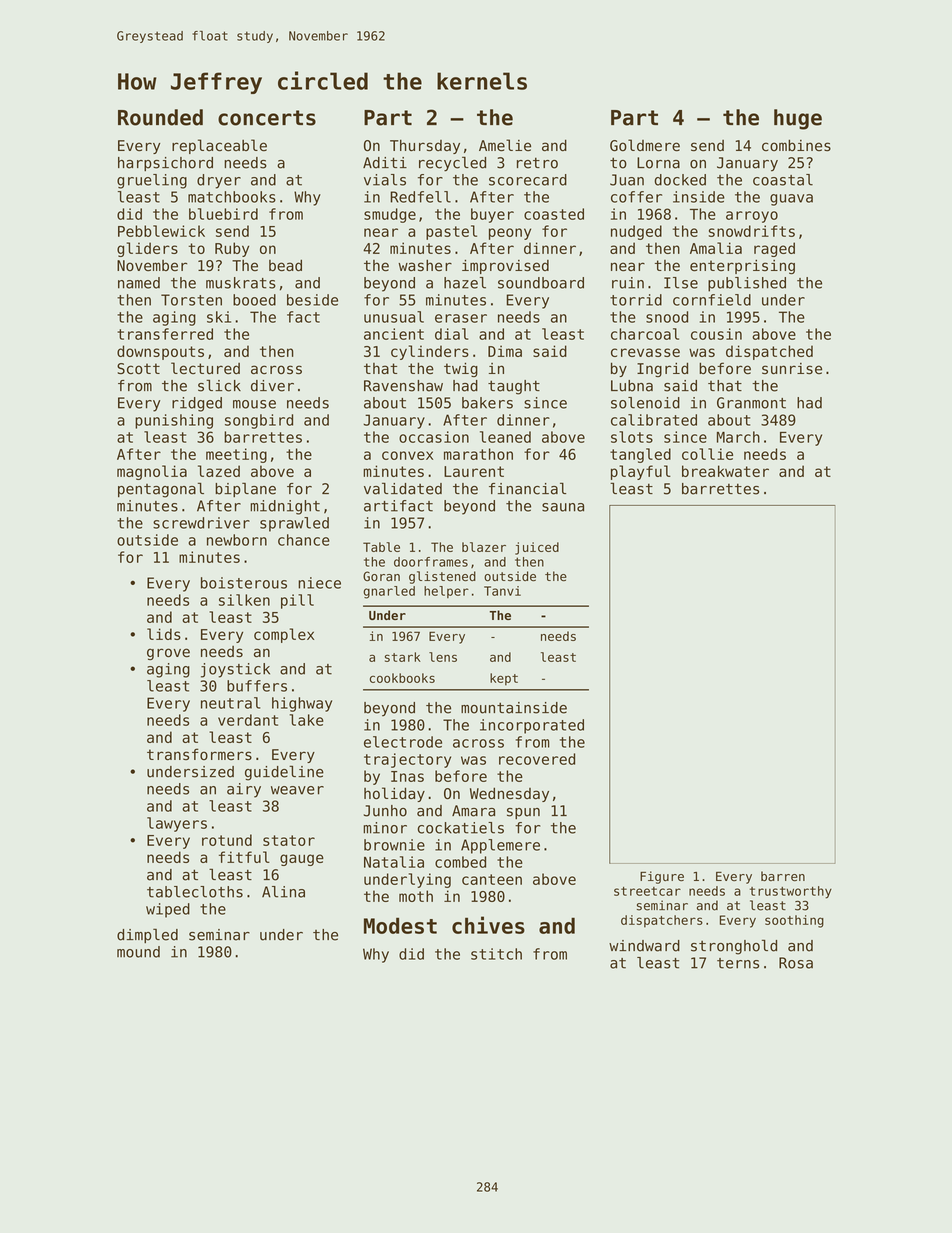 Image resolution: width=952 pixels, height=1233 pixels. Describe the element at coordinates (446, 592) in the document. I see `helper` at that location.
